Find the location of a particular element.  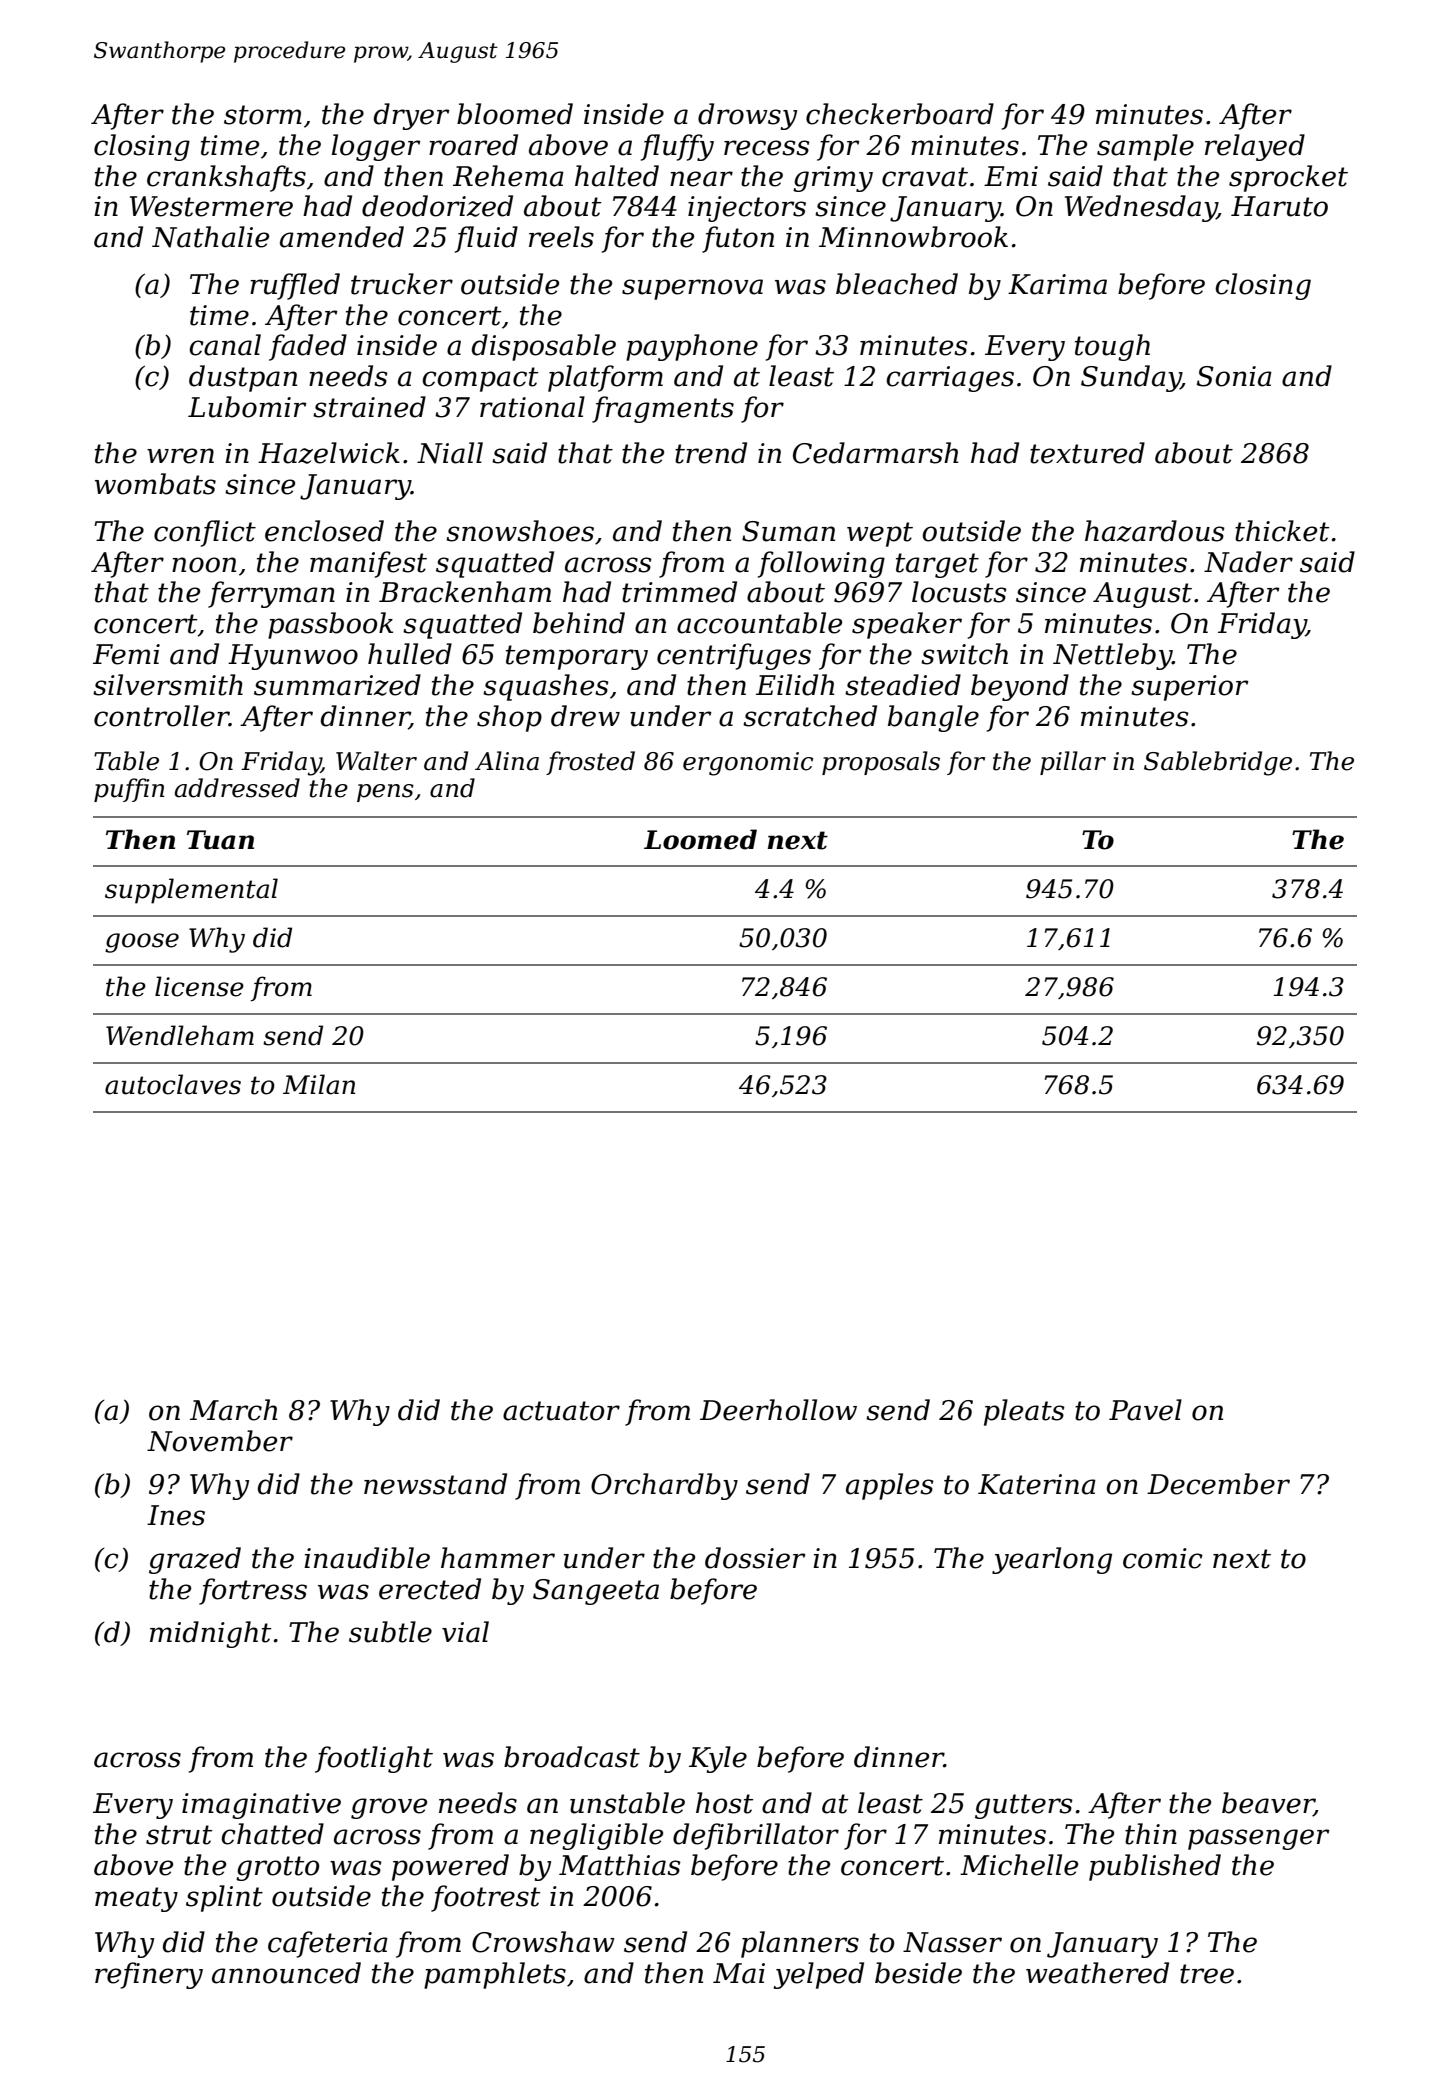

refinery is located at coordinates (149, 1975).
